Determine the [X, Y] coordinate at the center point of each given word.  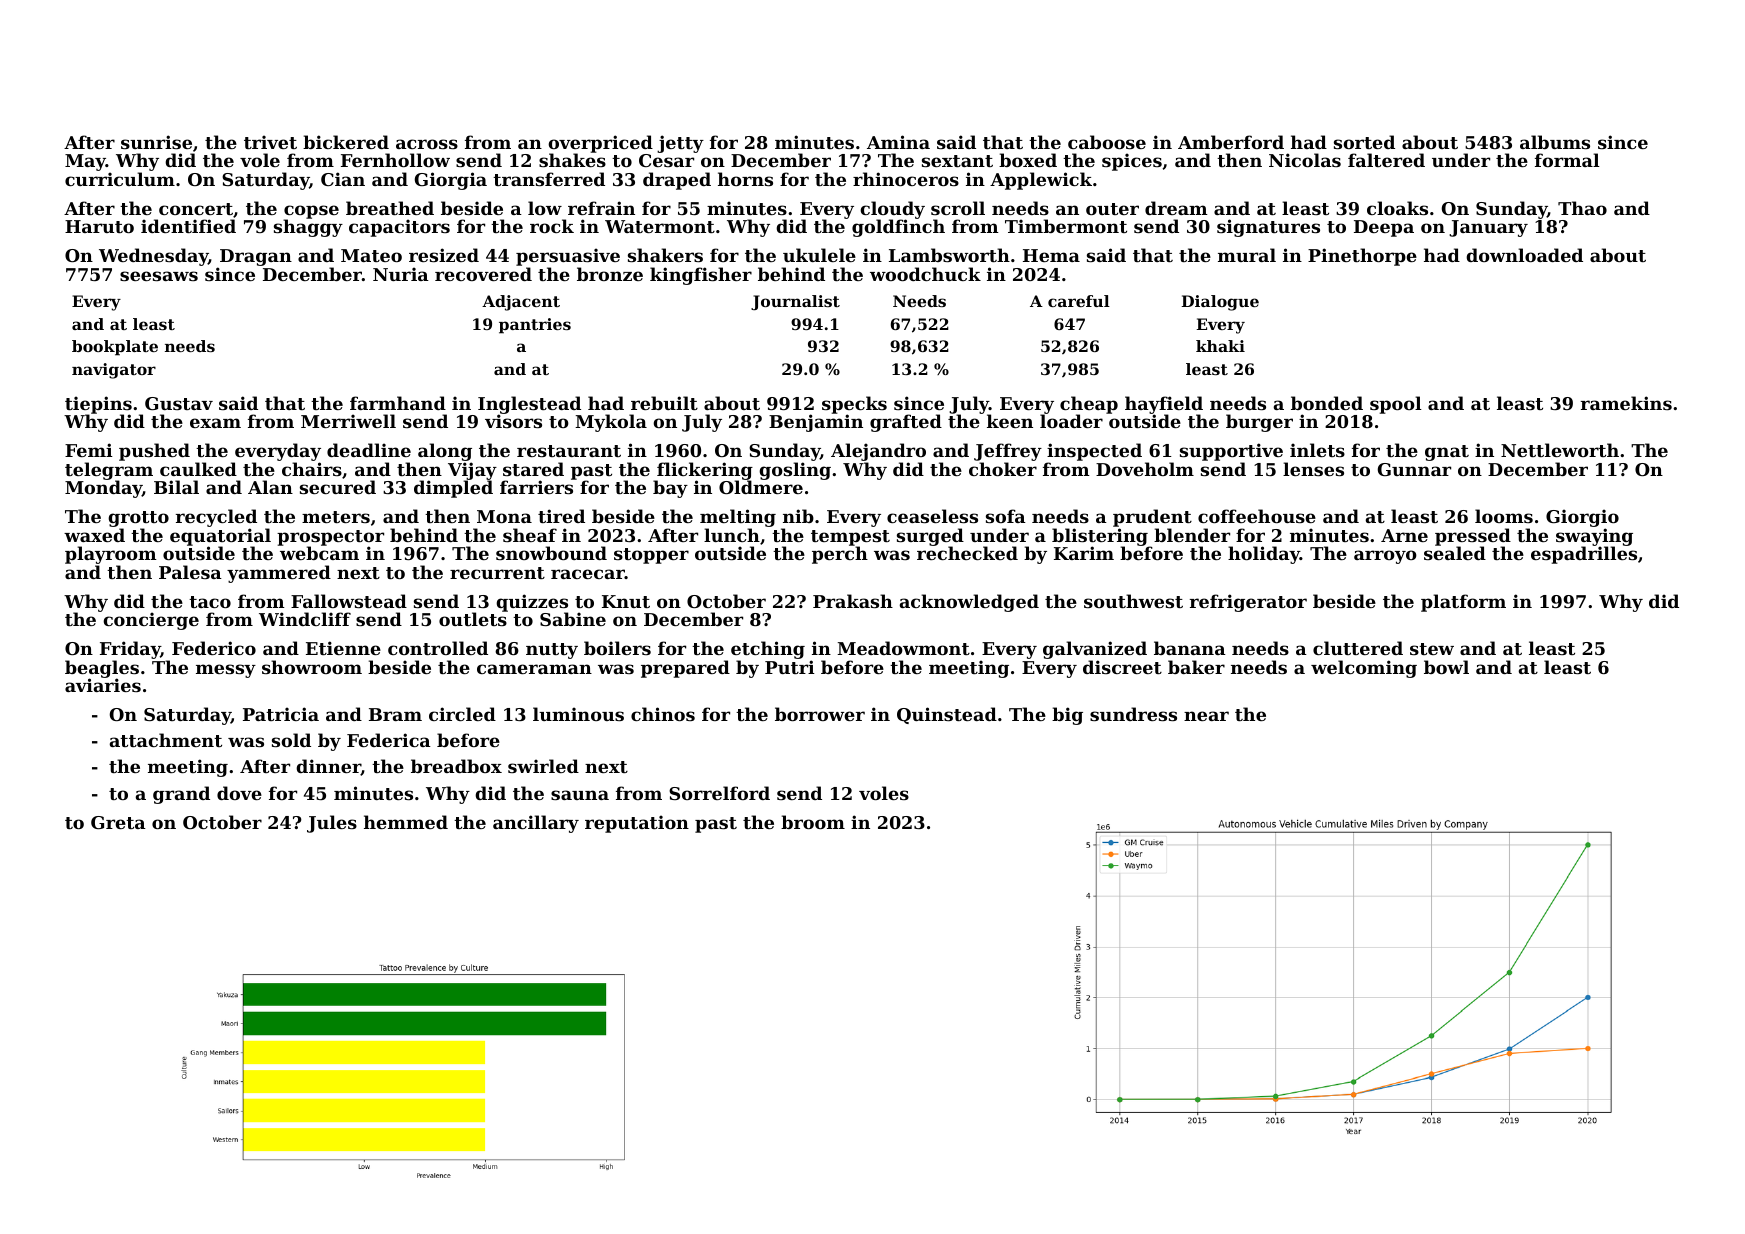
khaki [1220, 346]
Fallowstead [349, 601]
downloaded [1524, 255]
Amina [898, 142]
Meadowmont [903, 648]
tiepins [98, 405]
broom [813, 822]
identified [188, 226]
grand [181, 795]
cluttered [1358, 648]
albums [1555, 142]
